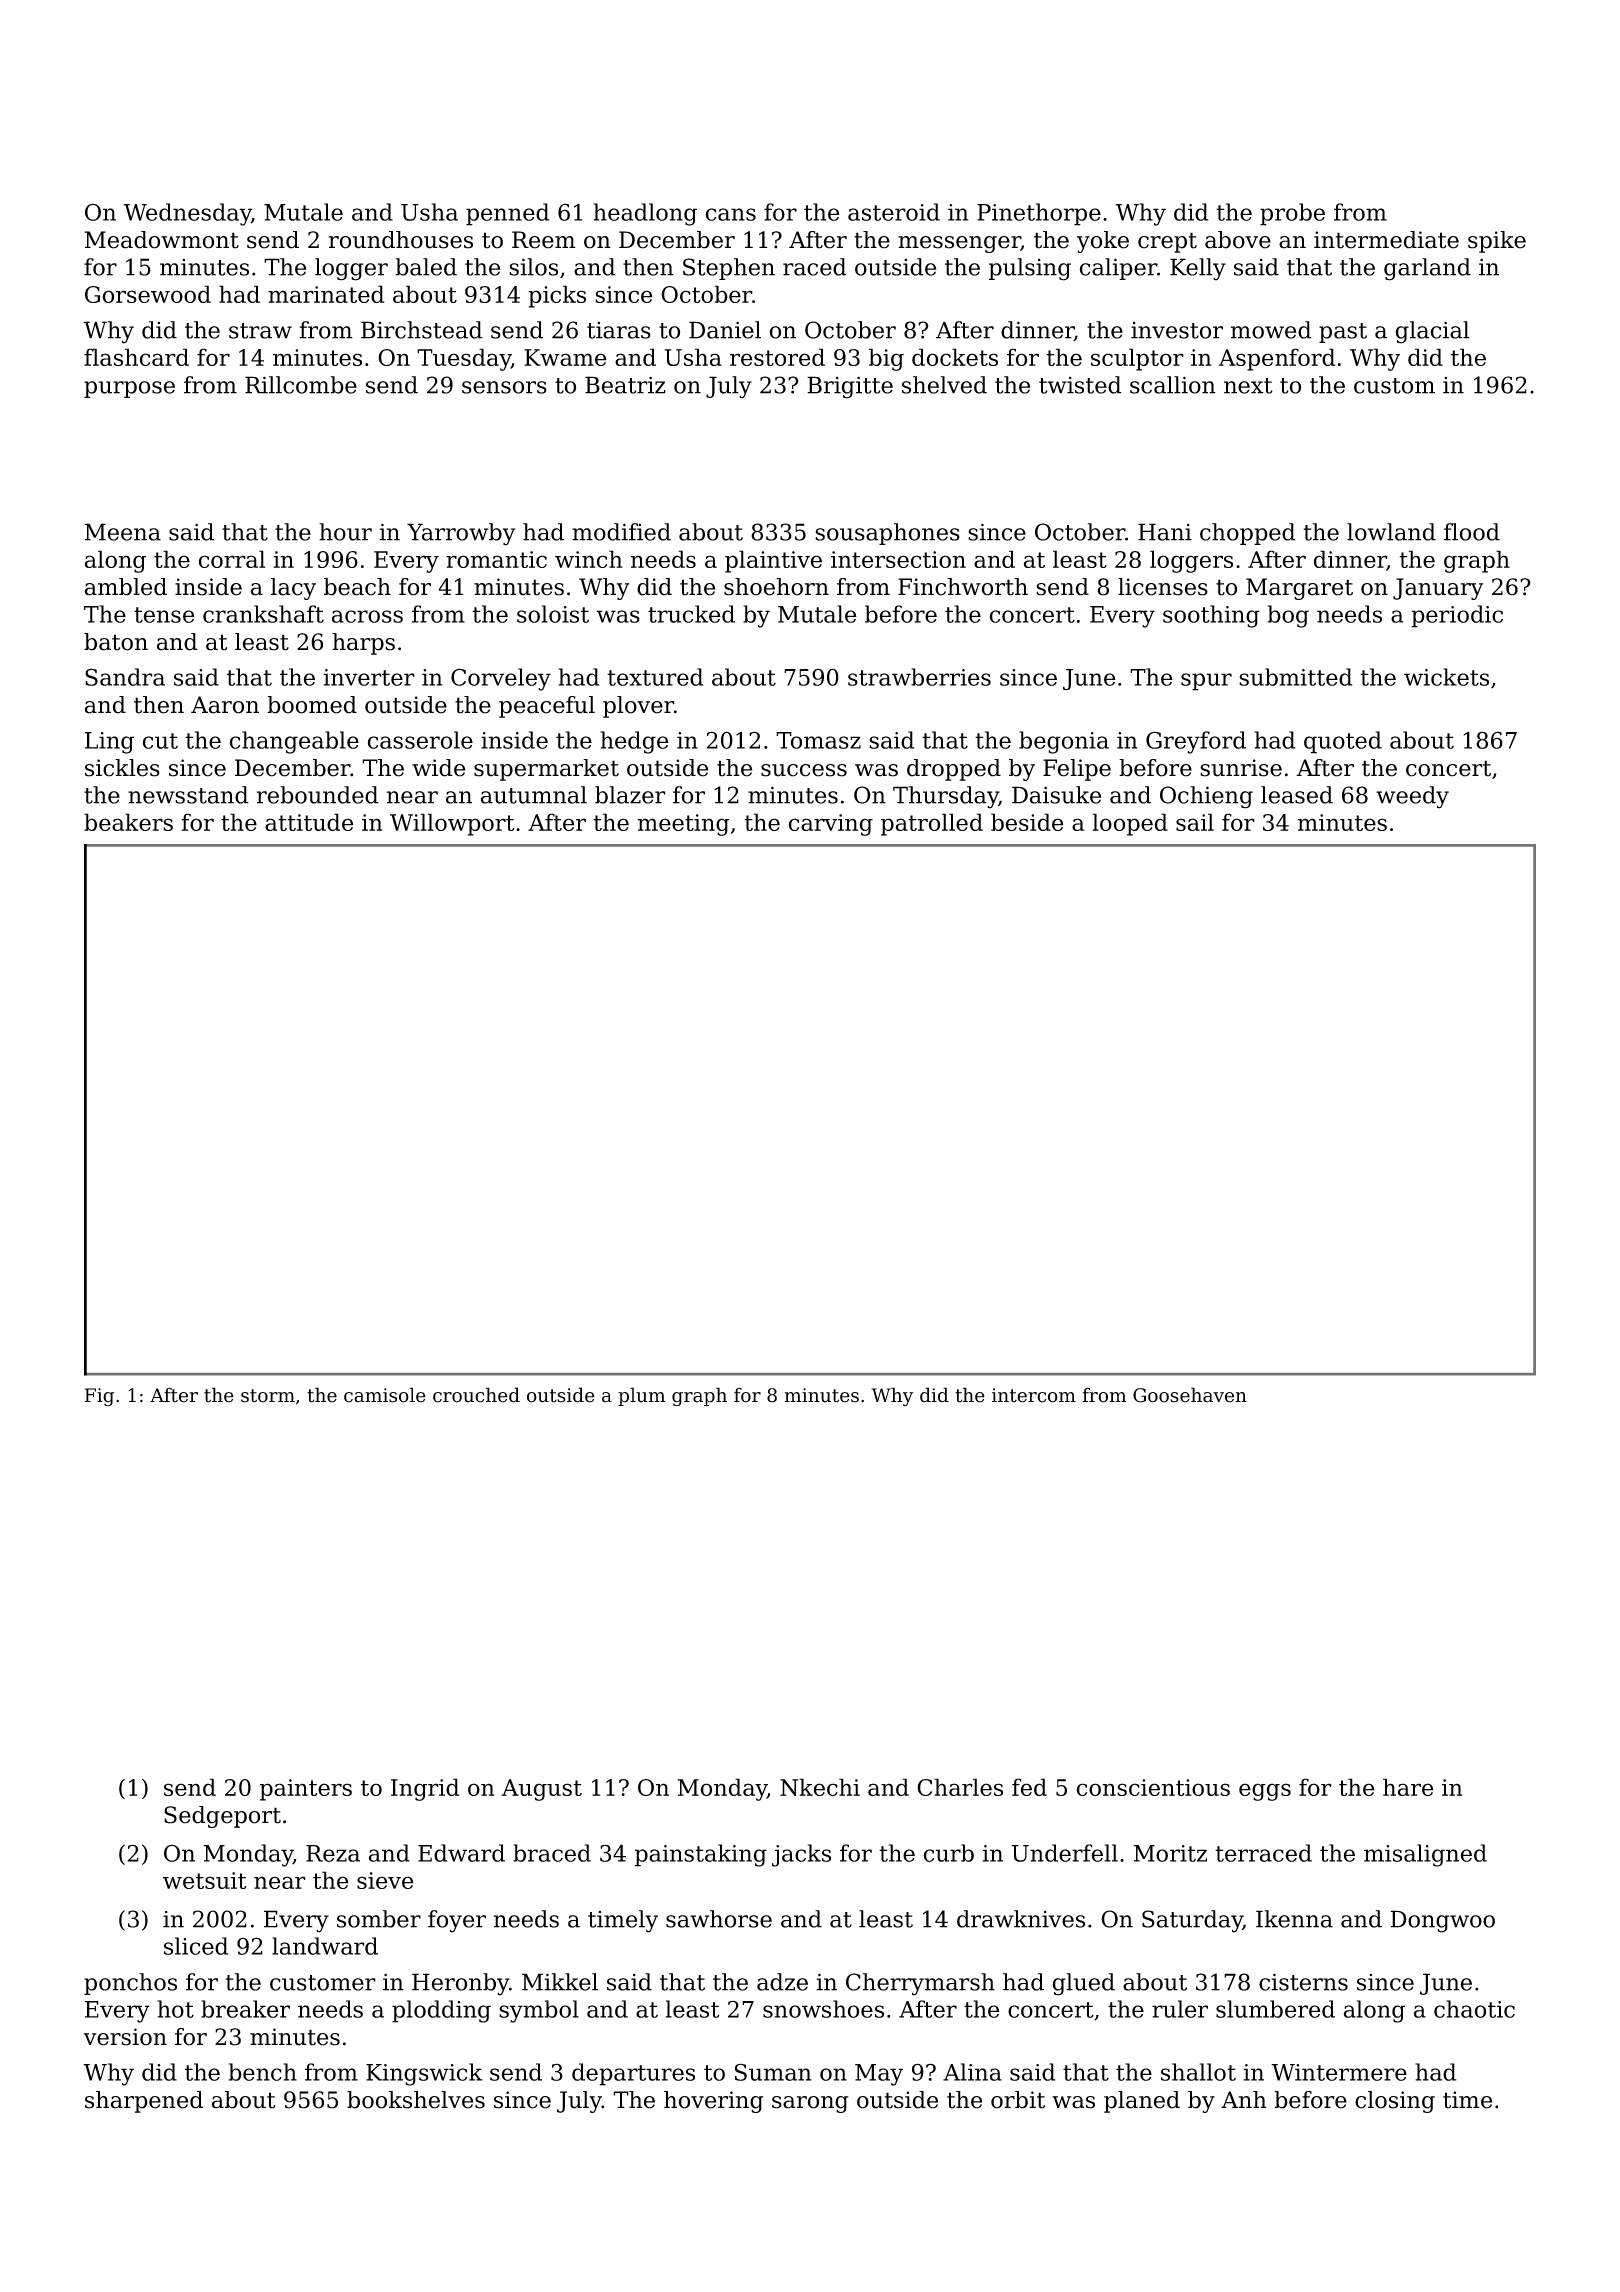 This screenshot has height=2292, width=1620. I want to click on headlong, so click(645, 214).
